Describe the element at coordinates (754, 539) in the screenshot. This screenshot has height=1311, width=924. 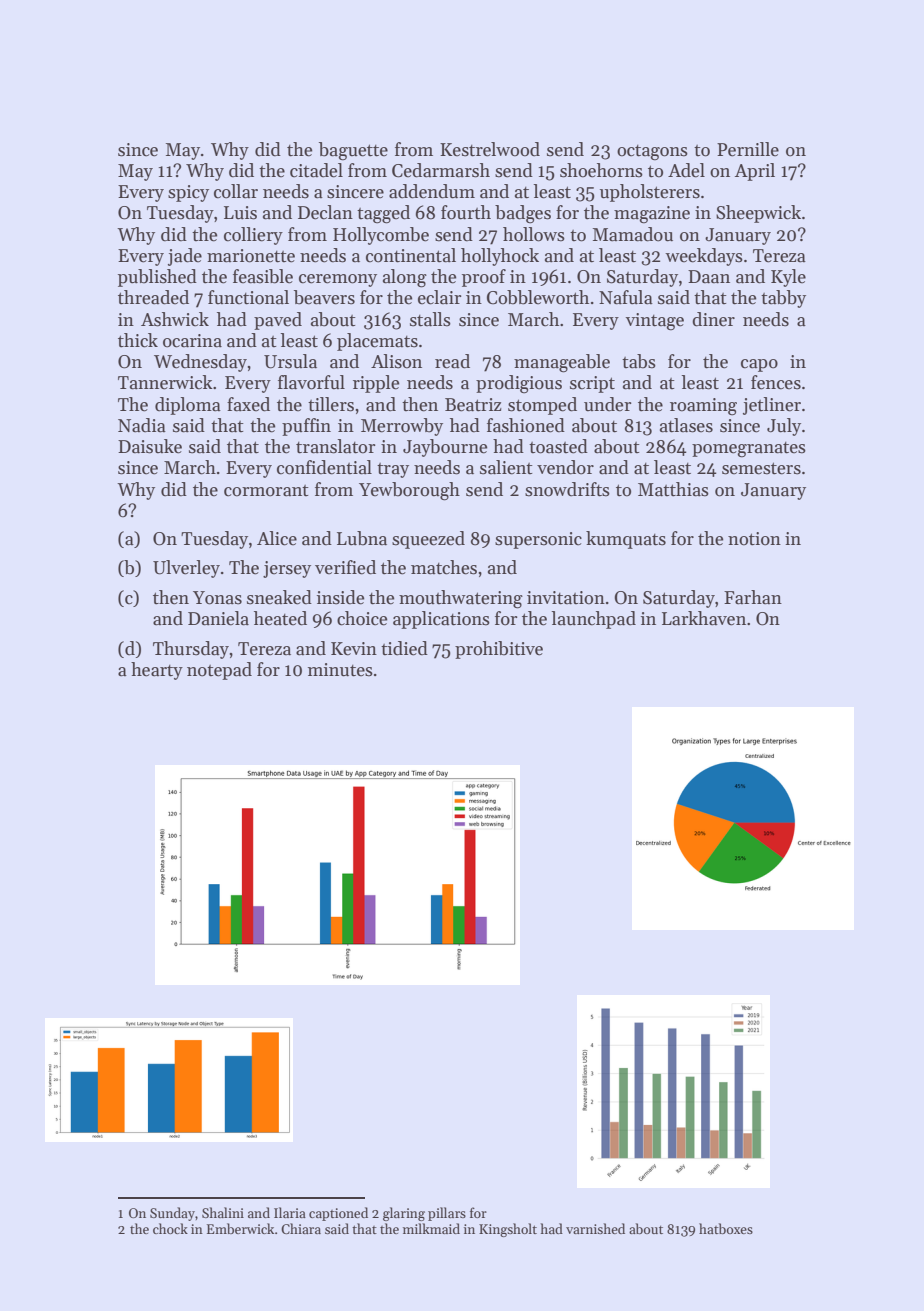
I see `notion` at that location.
